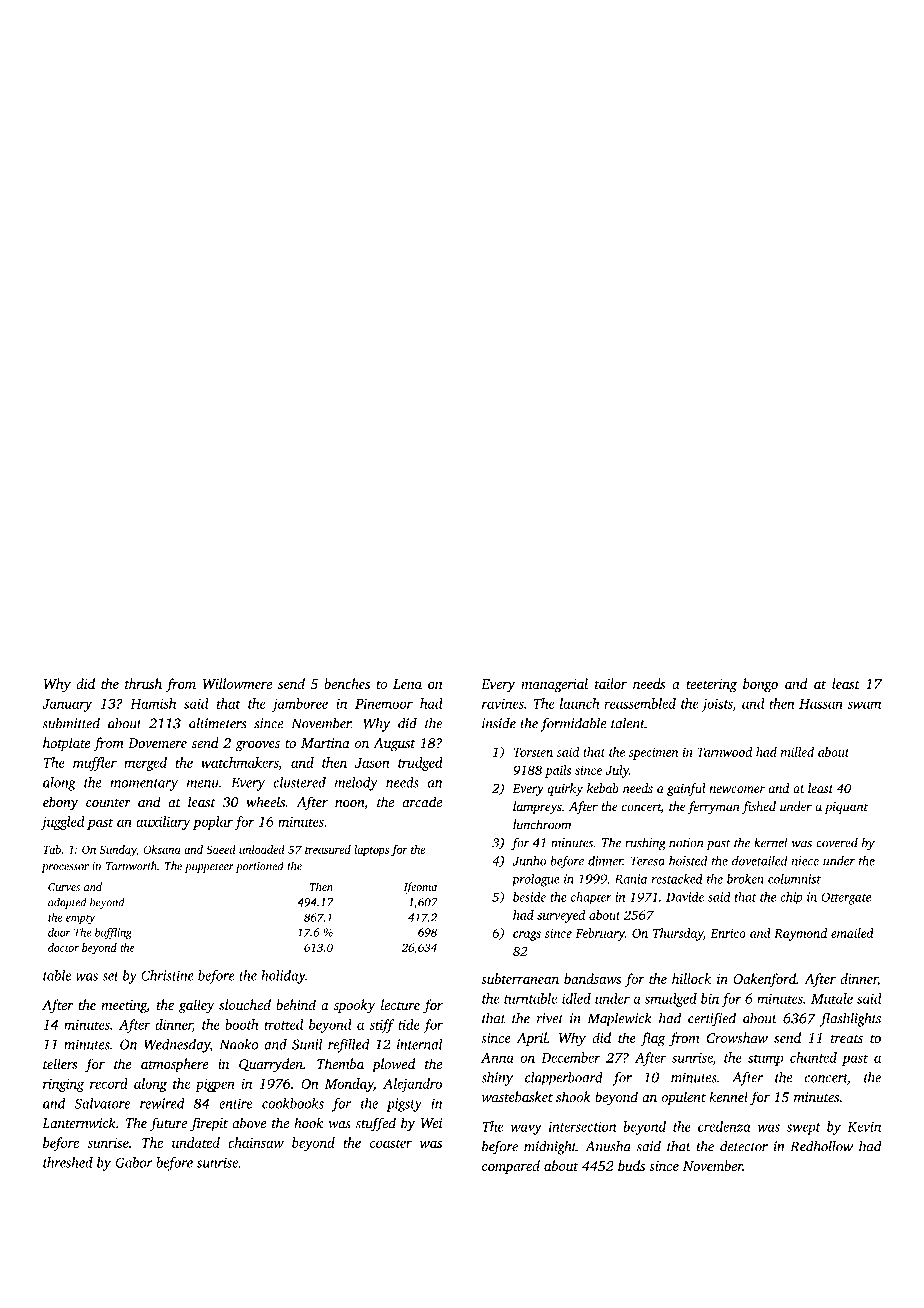  Describe the element at coordinates (511, 1167) in the document. I see `compared` at that location.
